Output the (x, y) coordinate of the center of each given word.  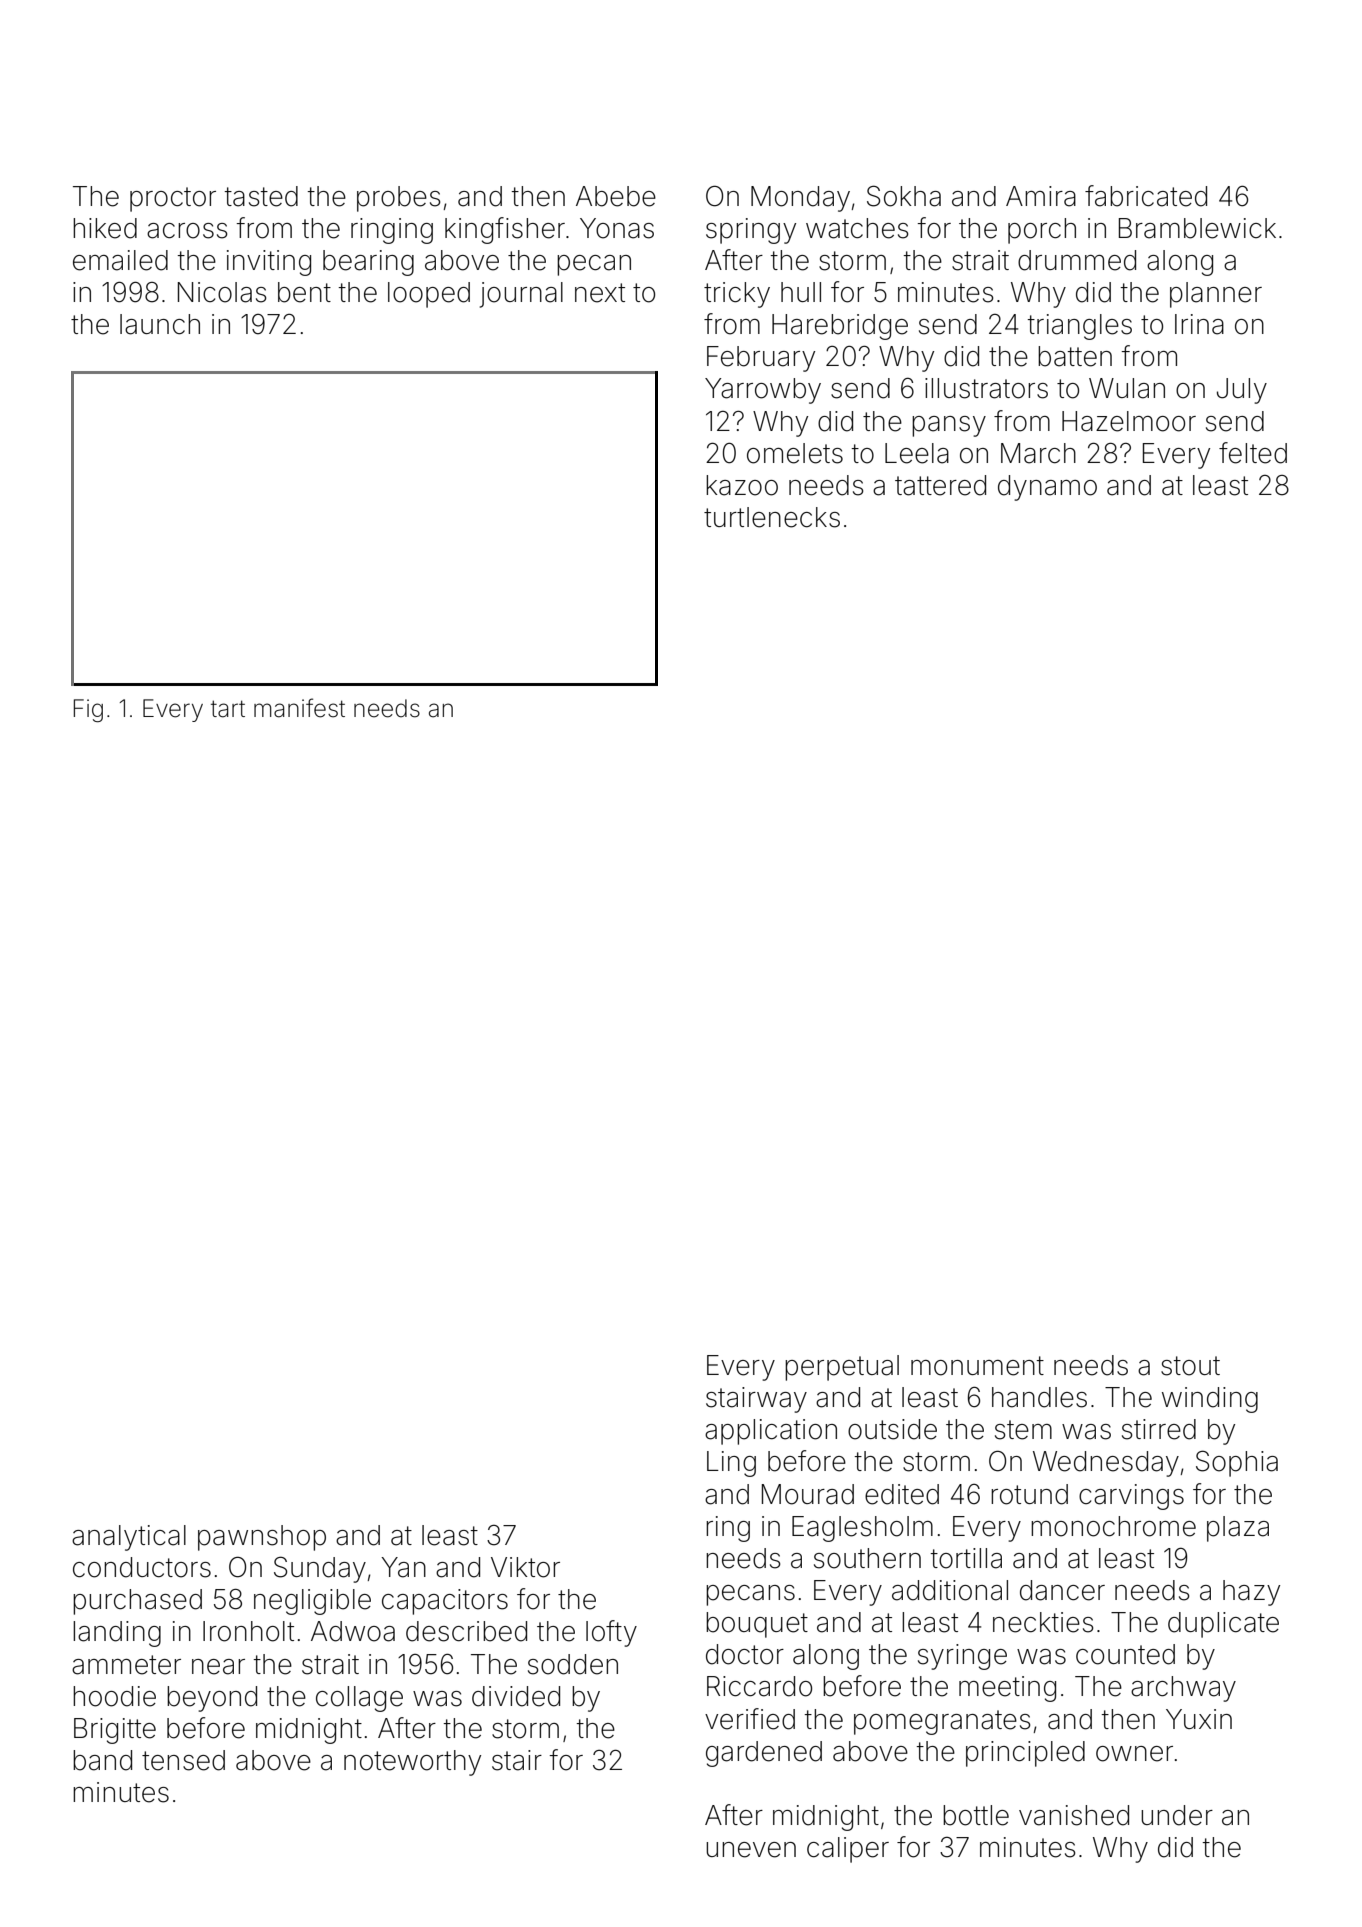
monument (977, 1366)
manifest (299, 708)
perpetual (842, 1368)
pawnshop (262, 1538)
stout (1190, 1366)
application (771, 1432)
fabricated (1146, 196)
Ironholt (248, 1631)
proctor (173, 199)
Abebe (616, 196)
